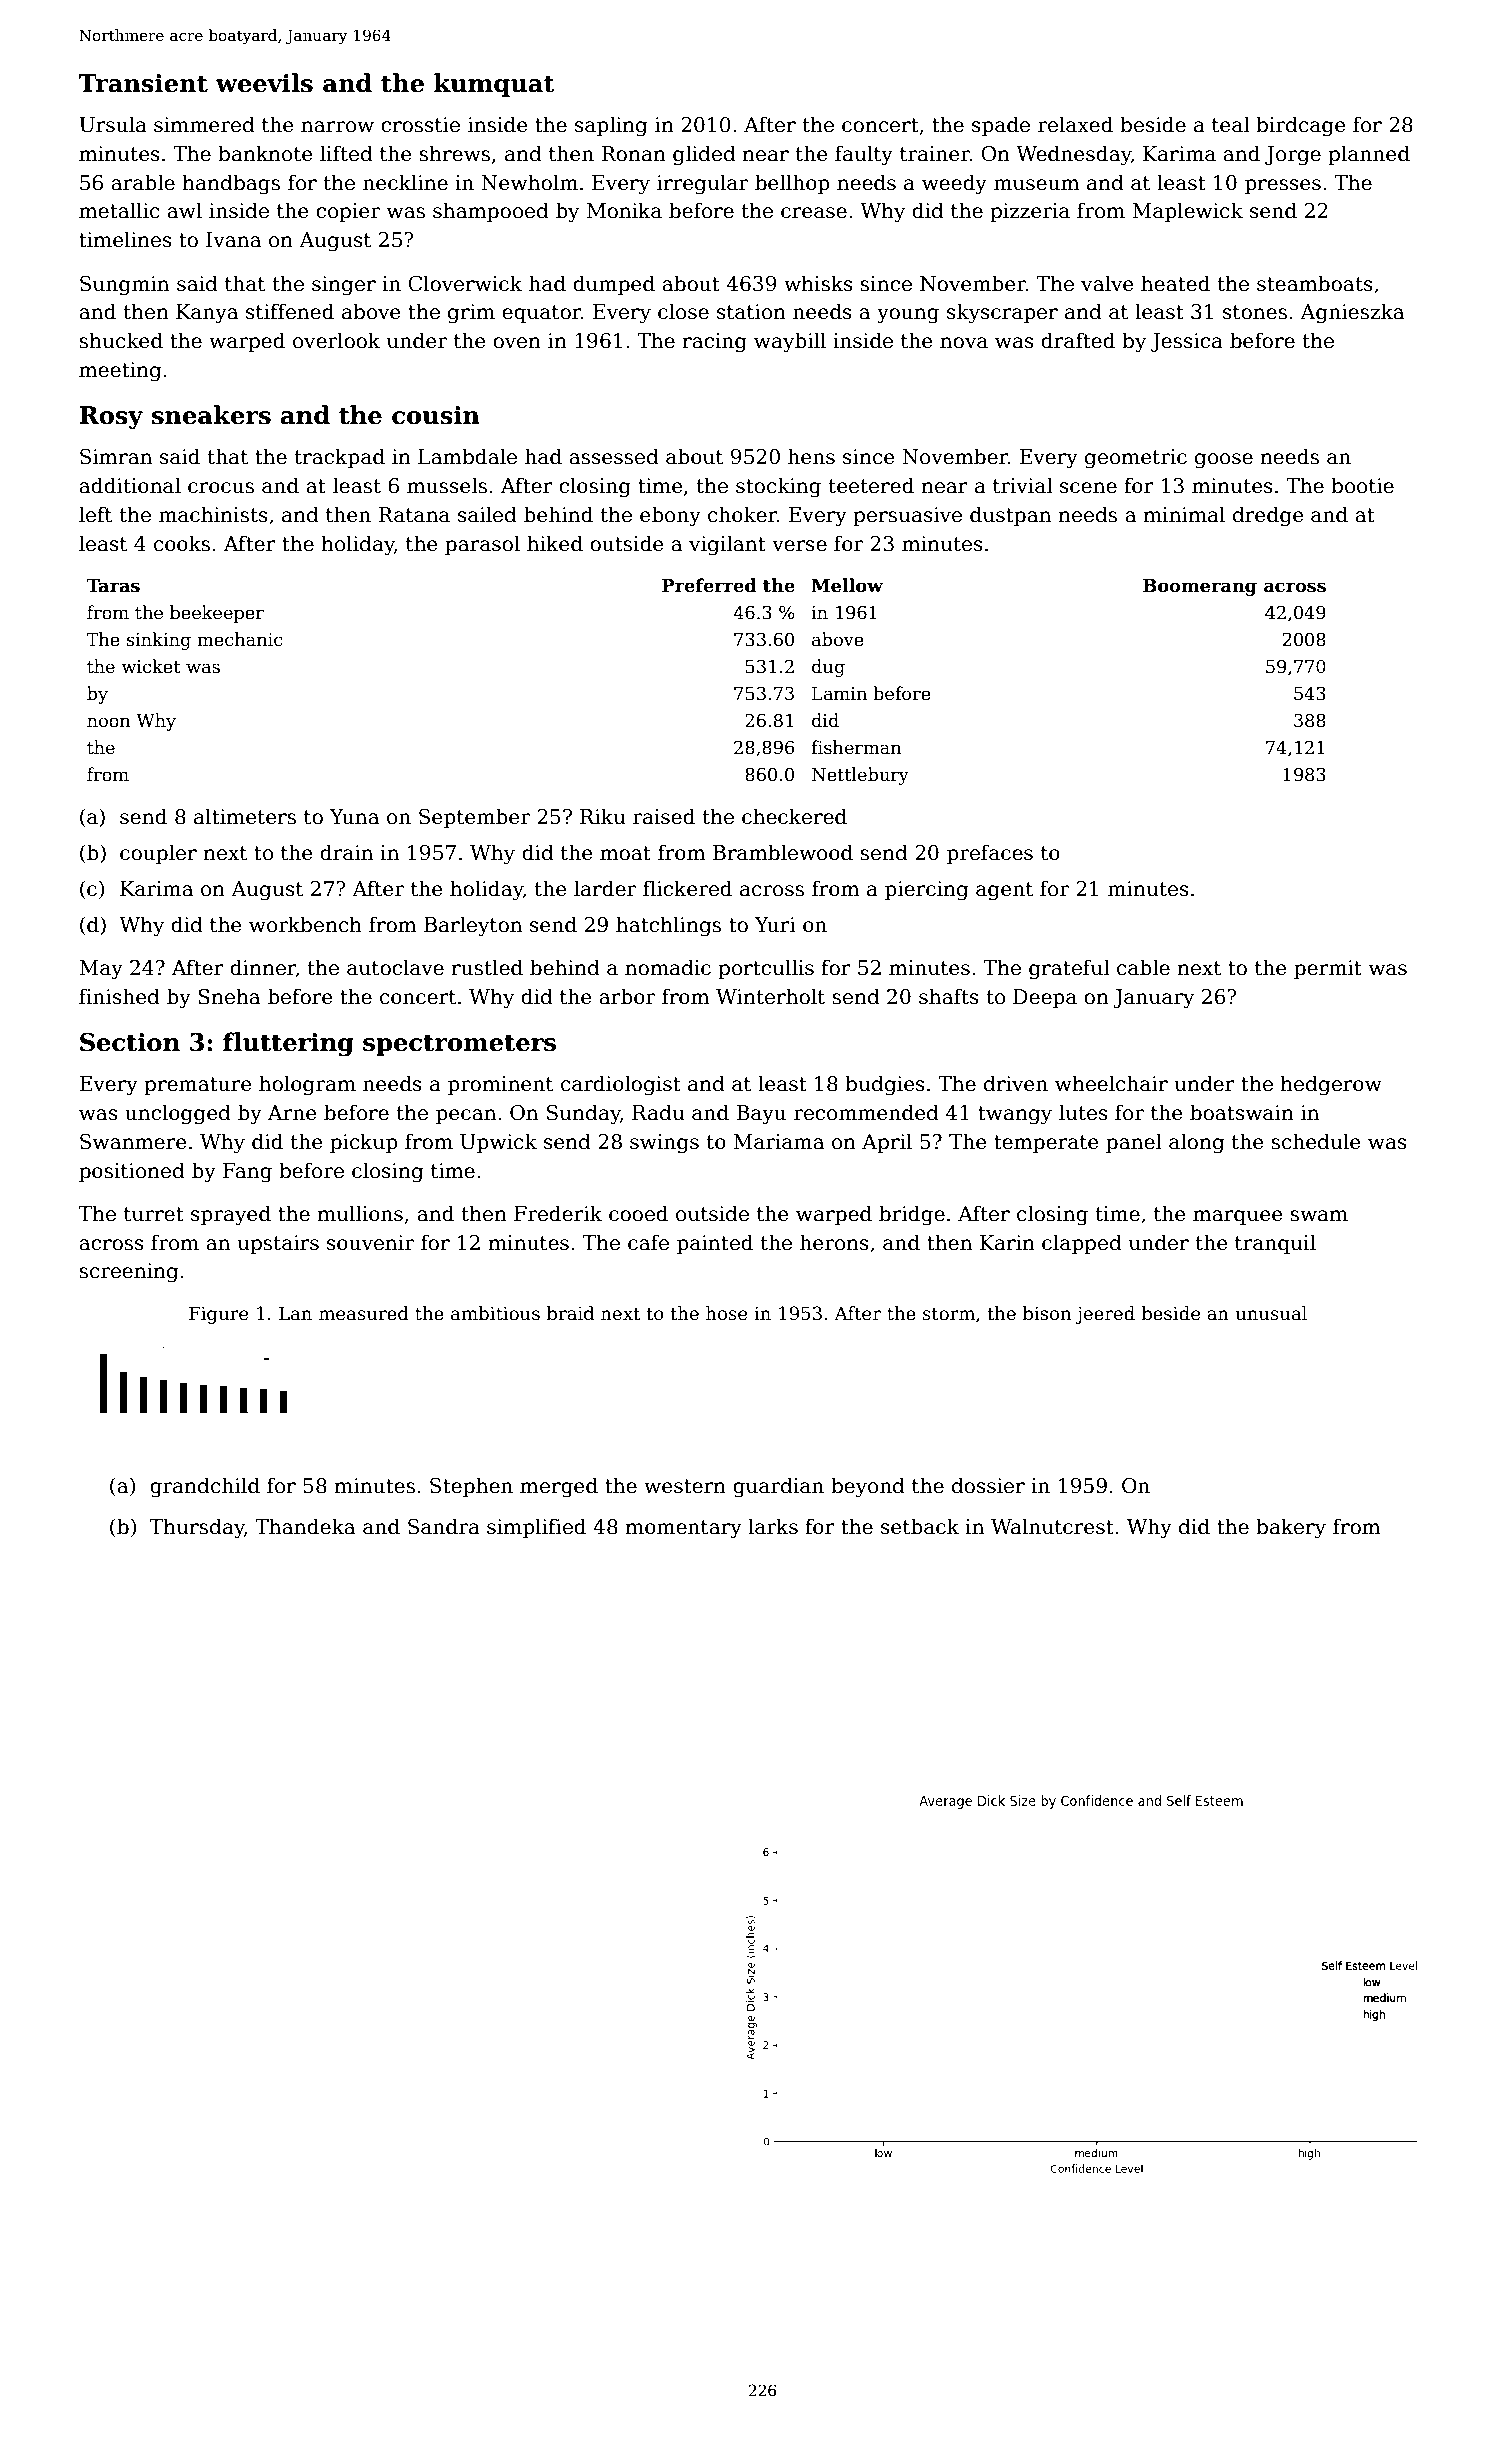 This page has height=2464, width=1496. Describe the element at coordinates (198, 1086) in the page. I see `premature` at that location.
